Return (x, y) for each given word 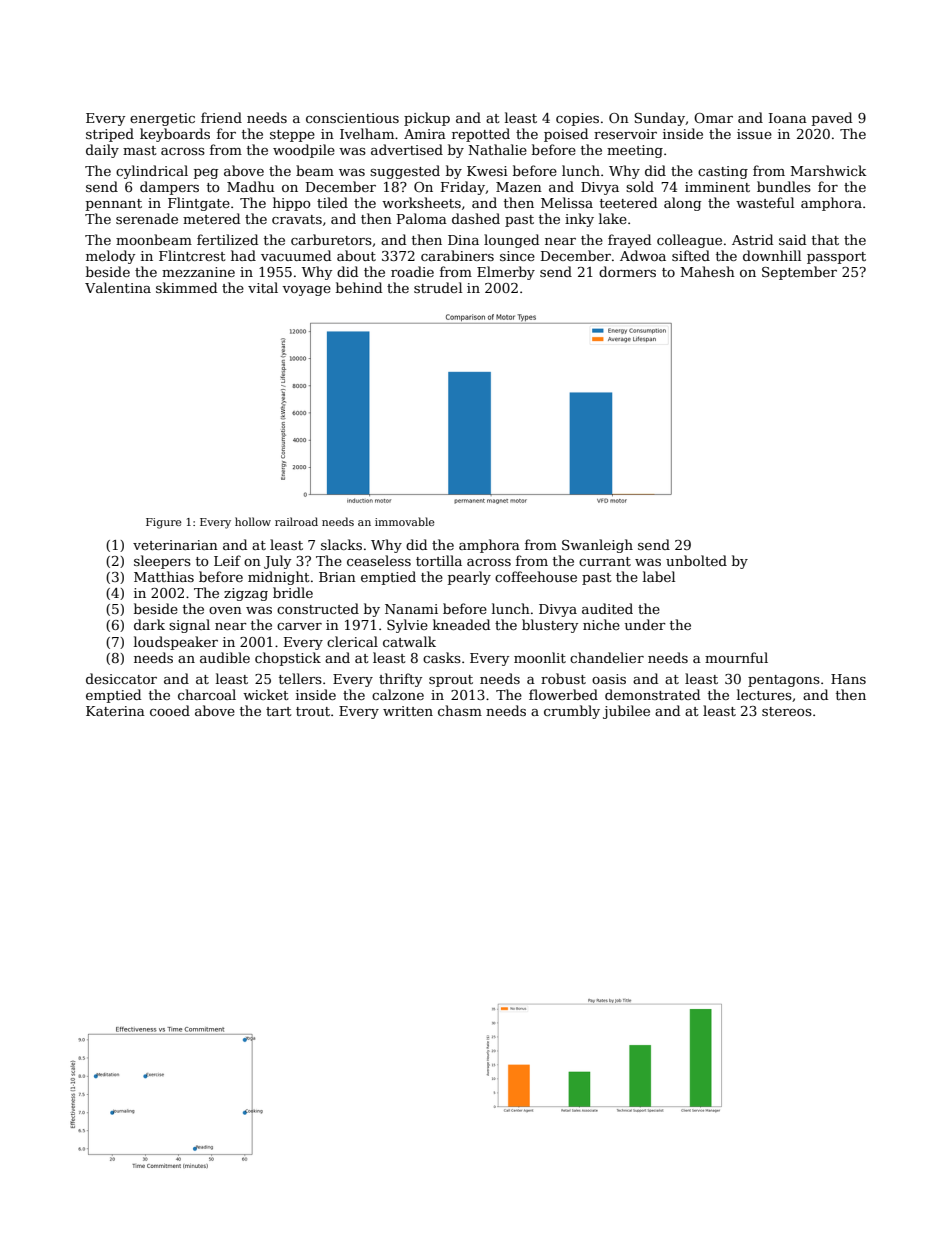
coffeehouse (536, 576)
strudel (438, 287)
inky (579, 220)
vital (263, 287)
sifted (691, 255)
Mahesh (708, 271)
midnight (279, 578)
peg (206, 174)
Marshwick (829, 170)
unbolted (696, 560)
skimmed (186, 287)
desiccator (121, 678)
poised (566, 135)
